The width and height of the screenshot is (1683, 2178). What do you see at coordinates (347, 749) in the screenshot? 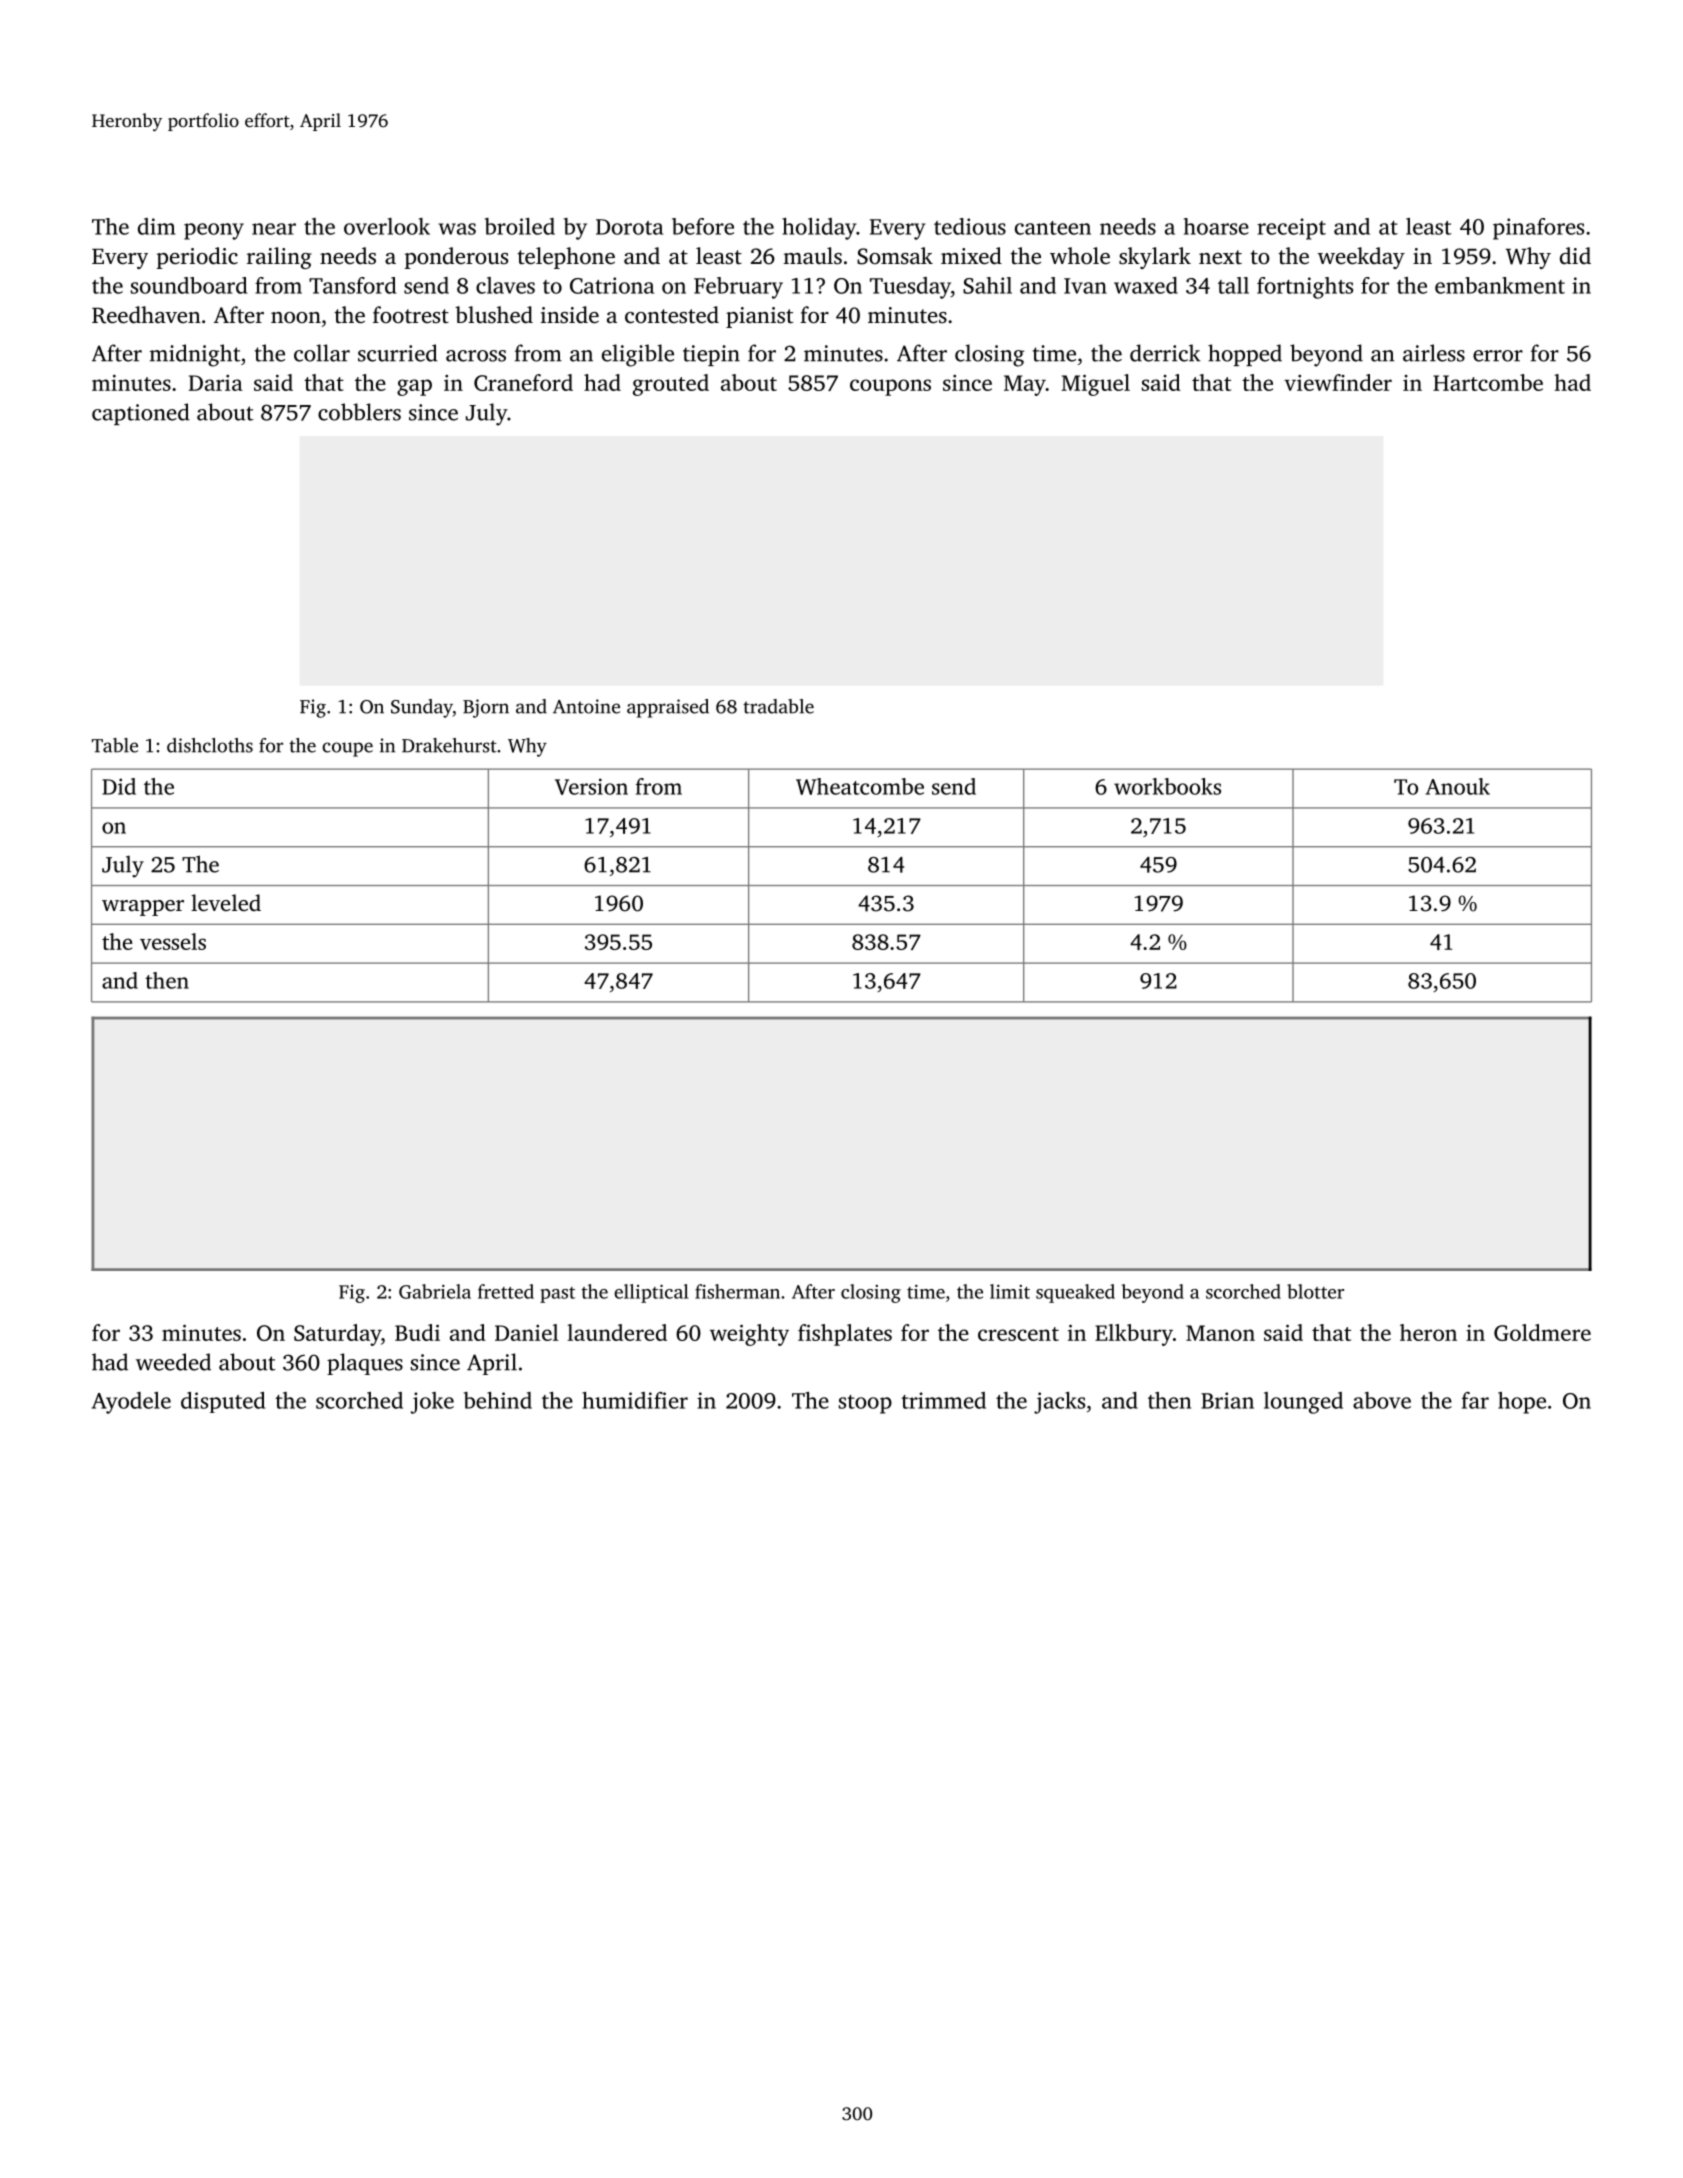
I see `coupe` at bounding box center [347, 749].
